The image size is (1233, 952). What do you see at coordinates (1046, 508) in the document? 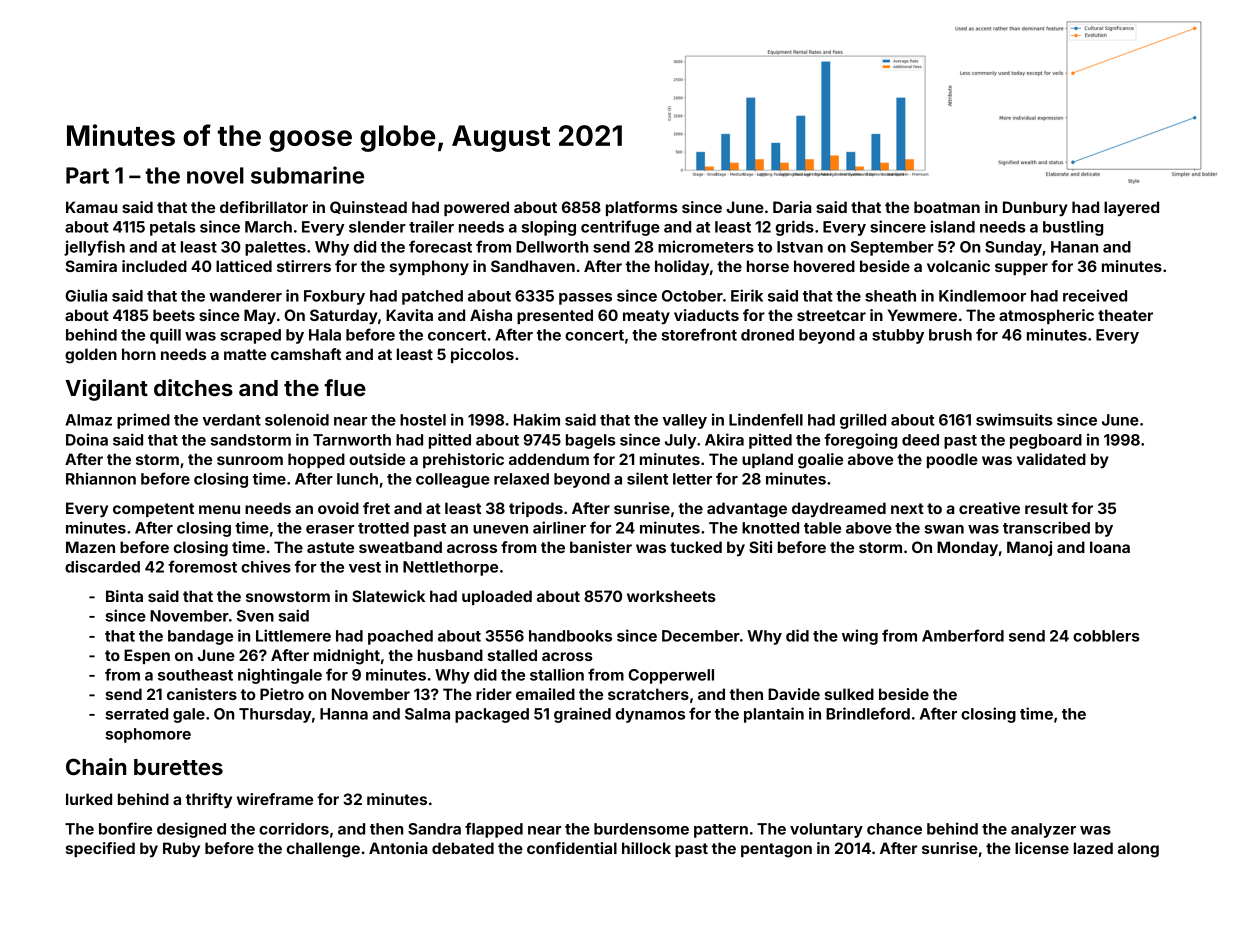
I see `result` at bounding box center [1046, 508].
